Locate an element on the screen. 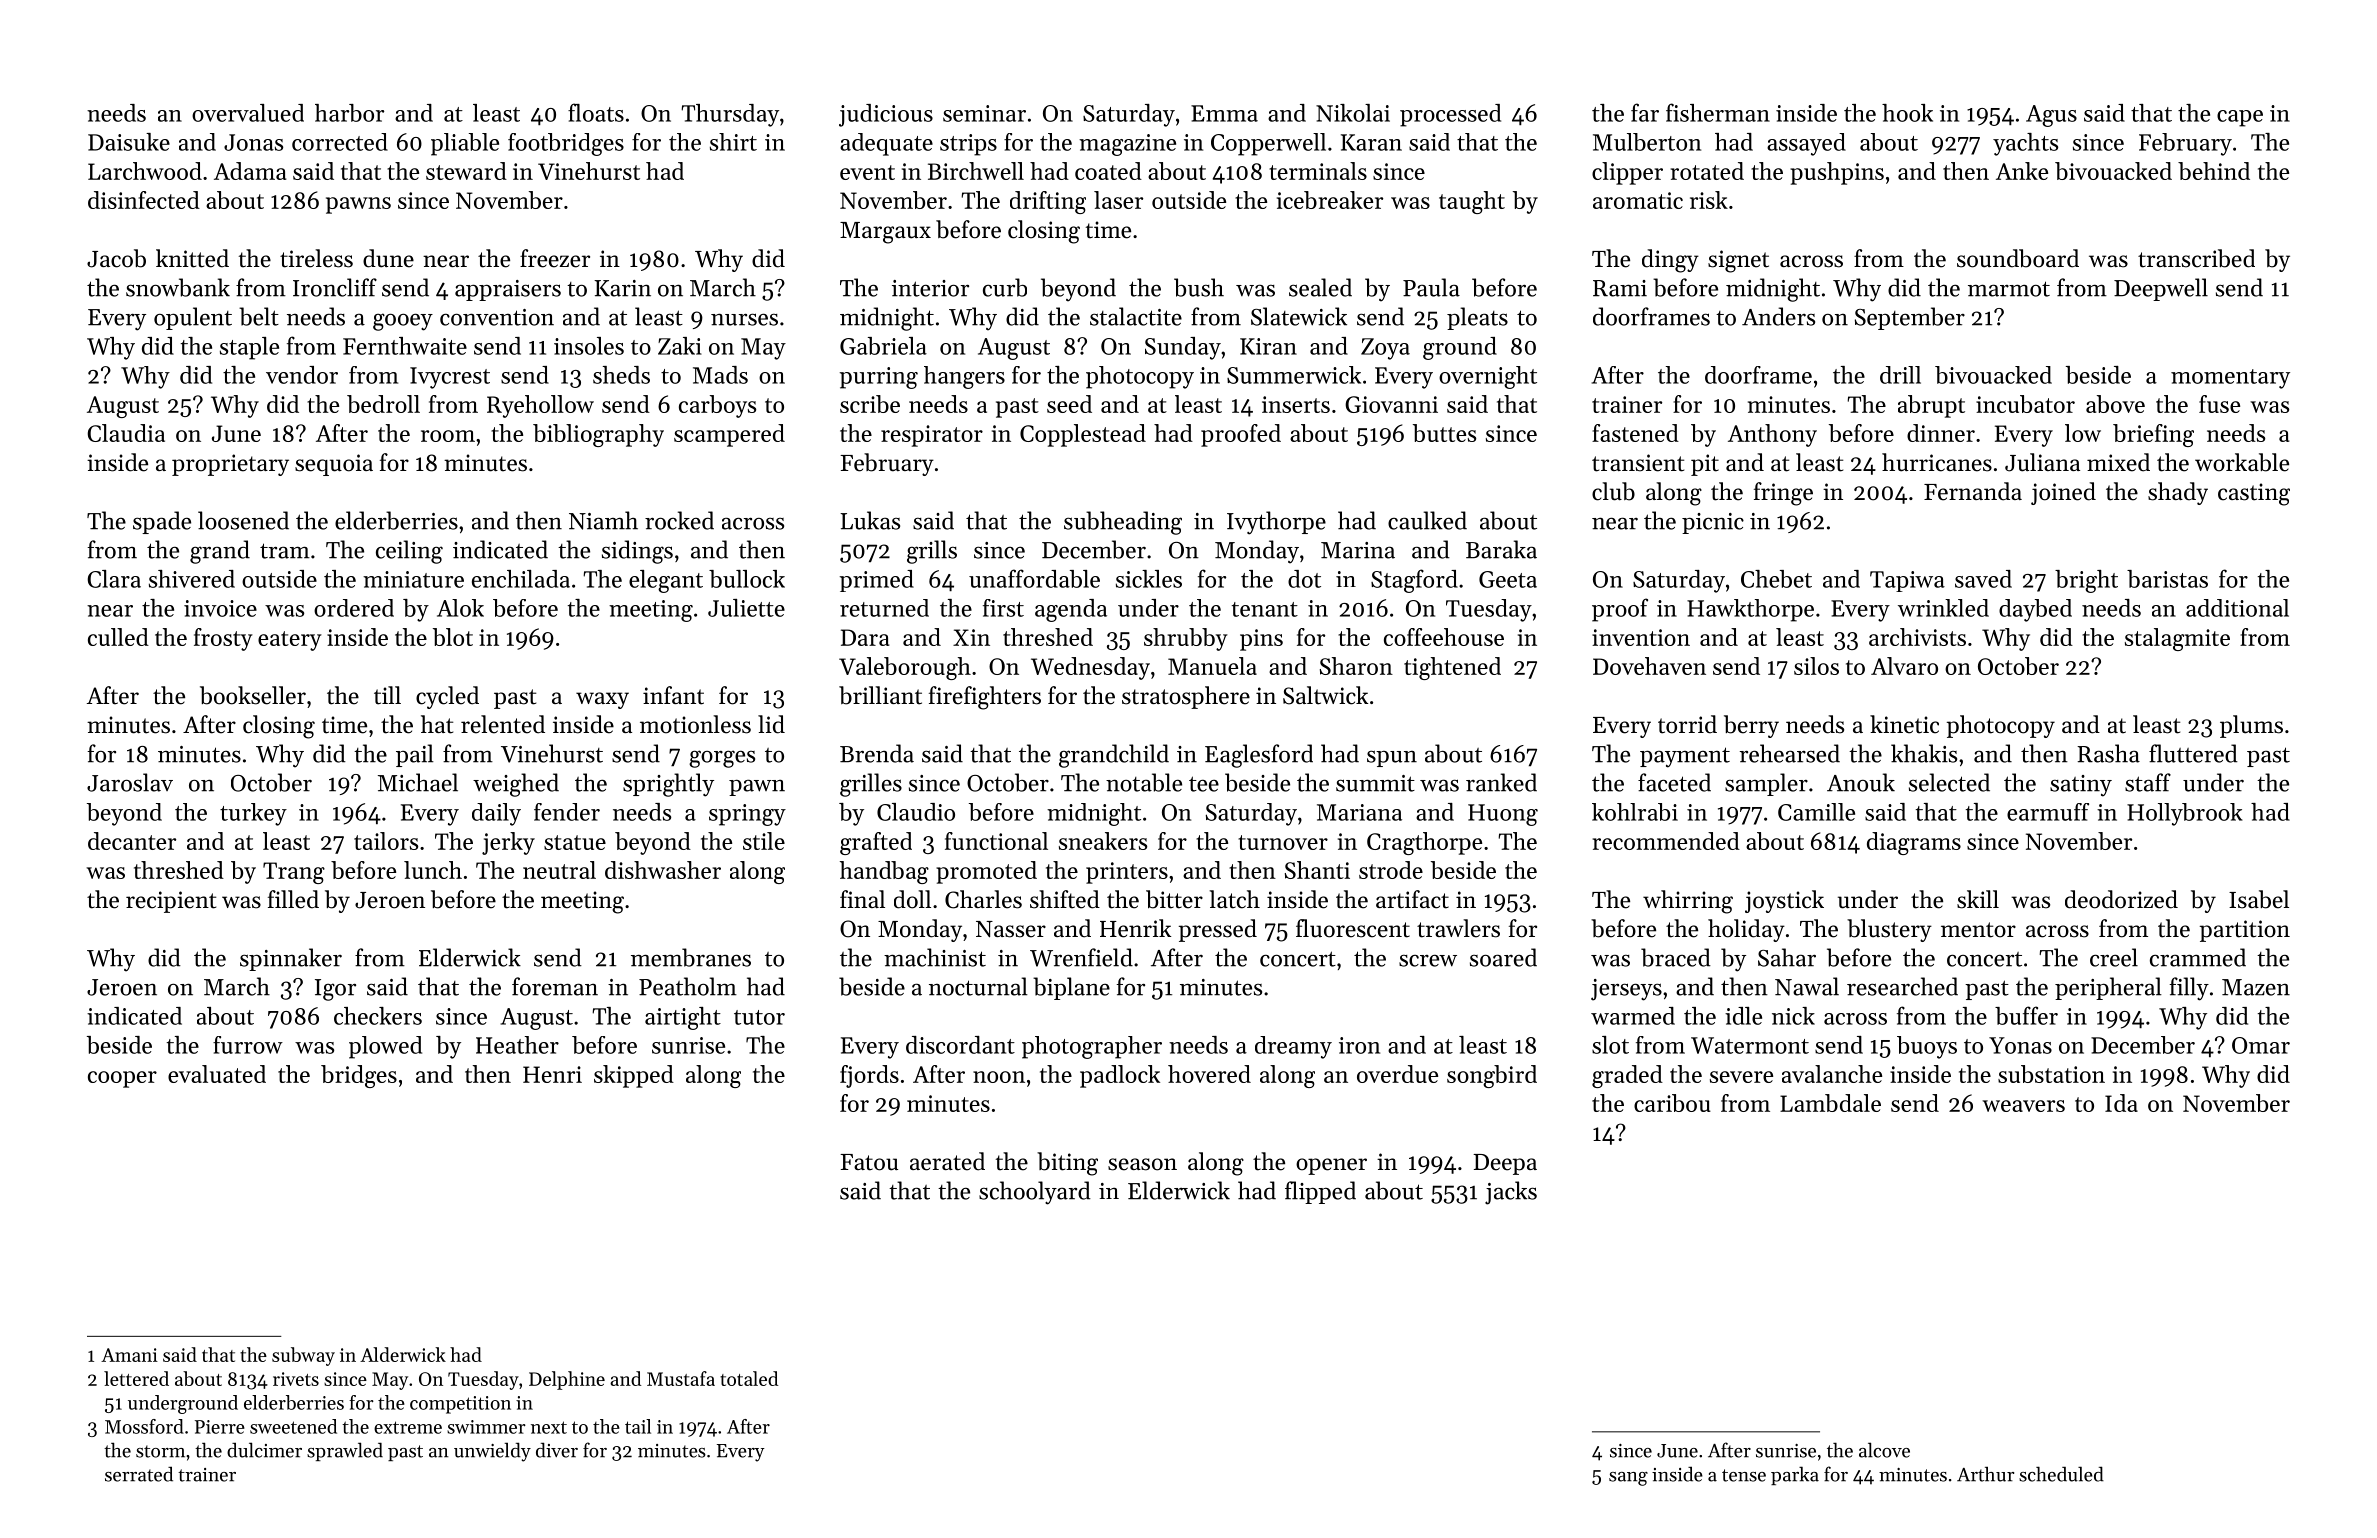 This screenshot has width=2377, height=1538. Mazen is located at coordinates (2256, 987).
